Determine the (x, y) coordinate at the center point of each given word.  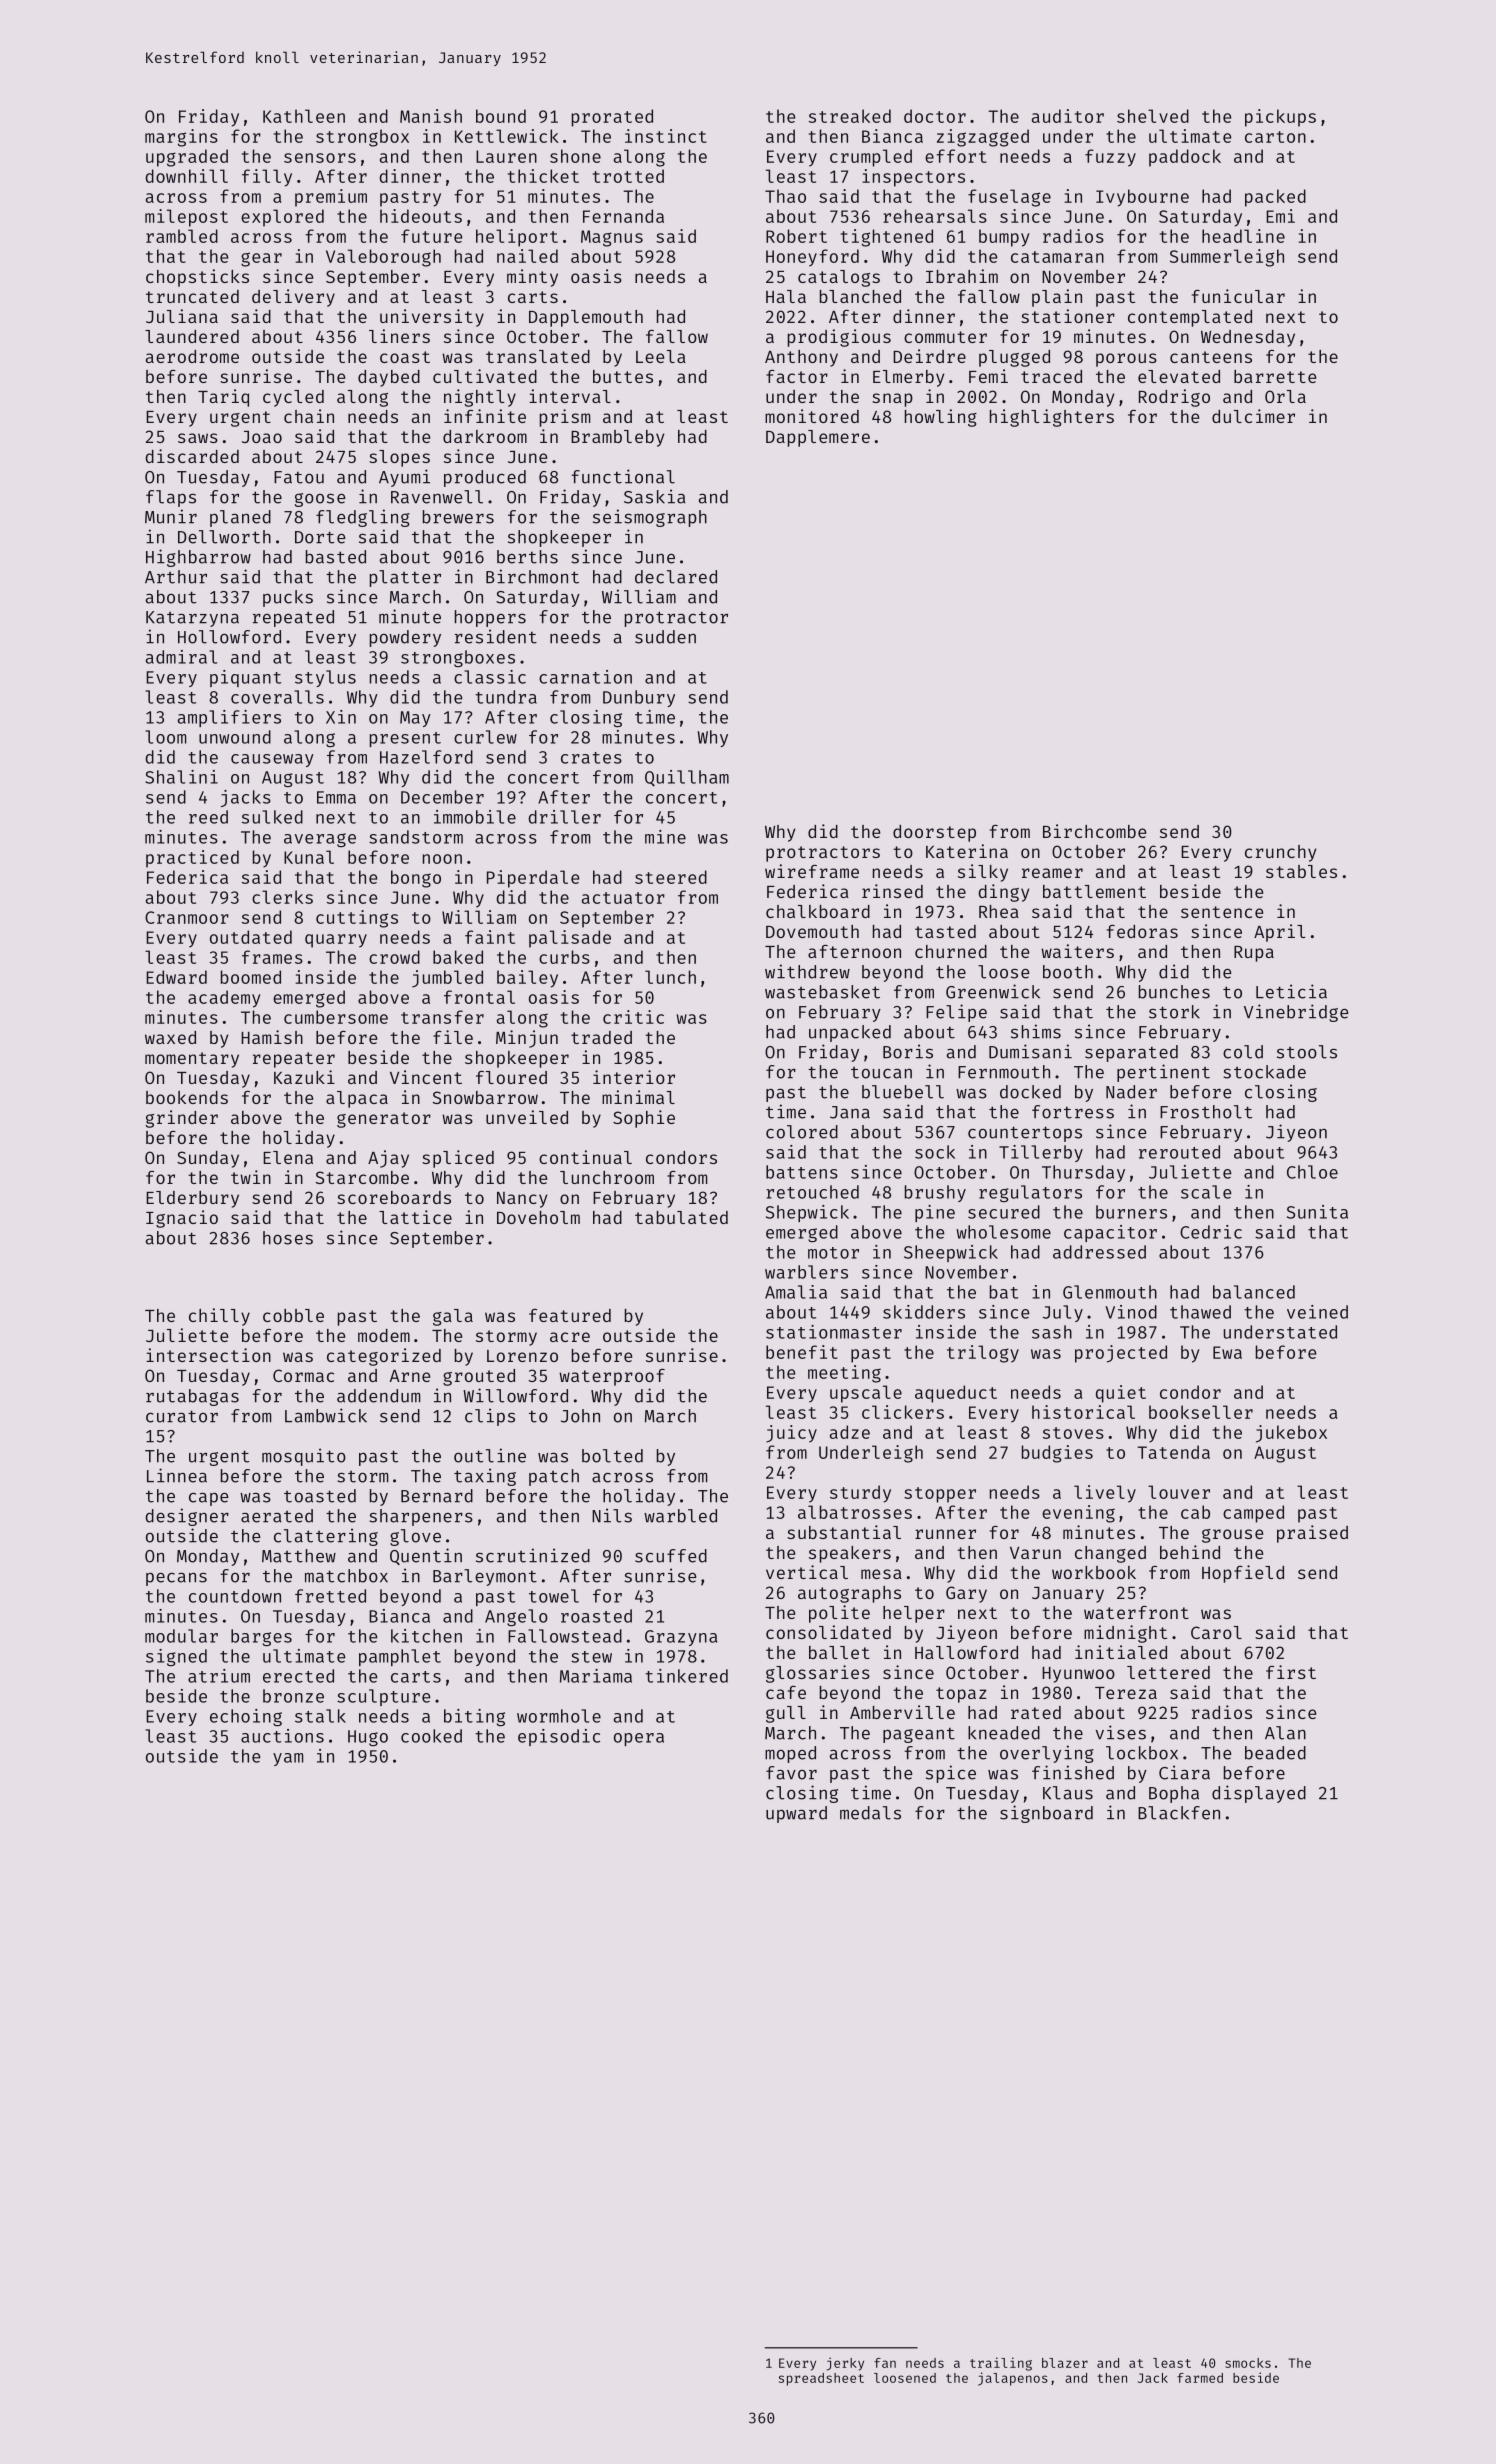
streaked (850, 116)
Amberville (902, 1712)
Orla (1285, 396)
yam (288, 1759)
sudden (665, 637)
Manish (431, 116)
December (442, 797)
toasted (320, 1496)
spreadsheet (821, 2379)
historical (1083, 1412)
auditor (1068, 116)
